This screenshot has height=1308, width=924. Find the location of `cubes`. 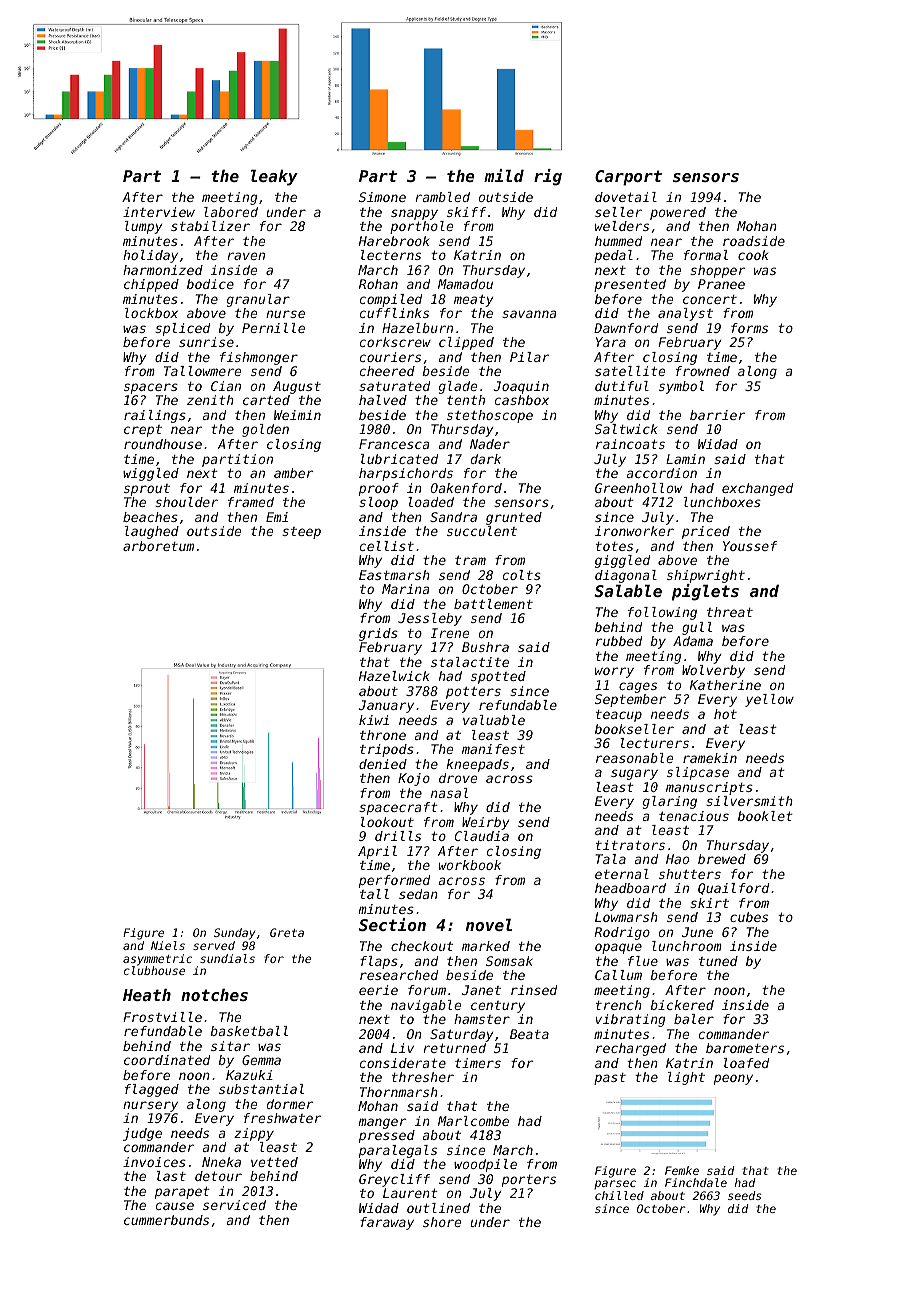

cubes is located at coordinates (749, 917).
